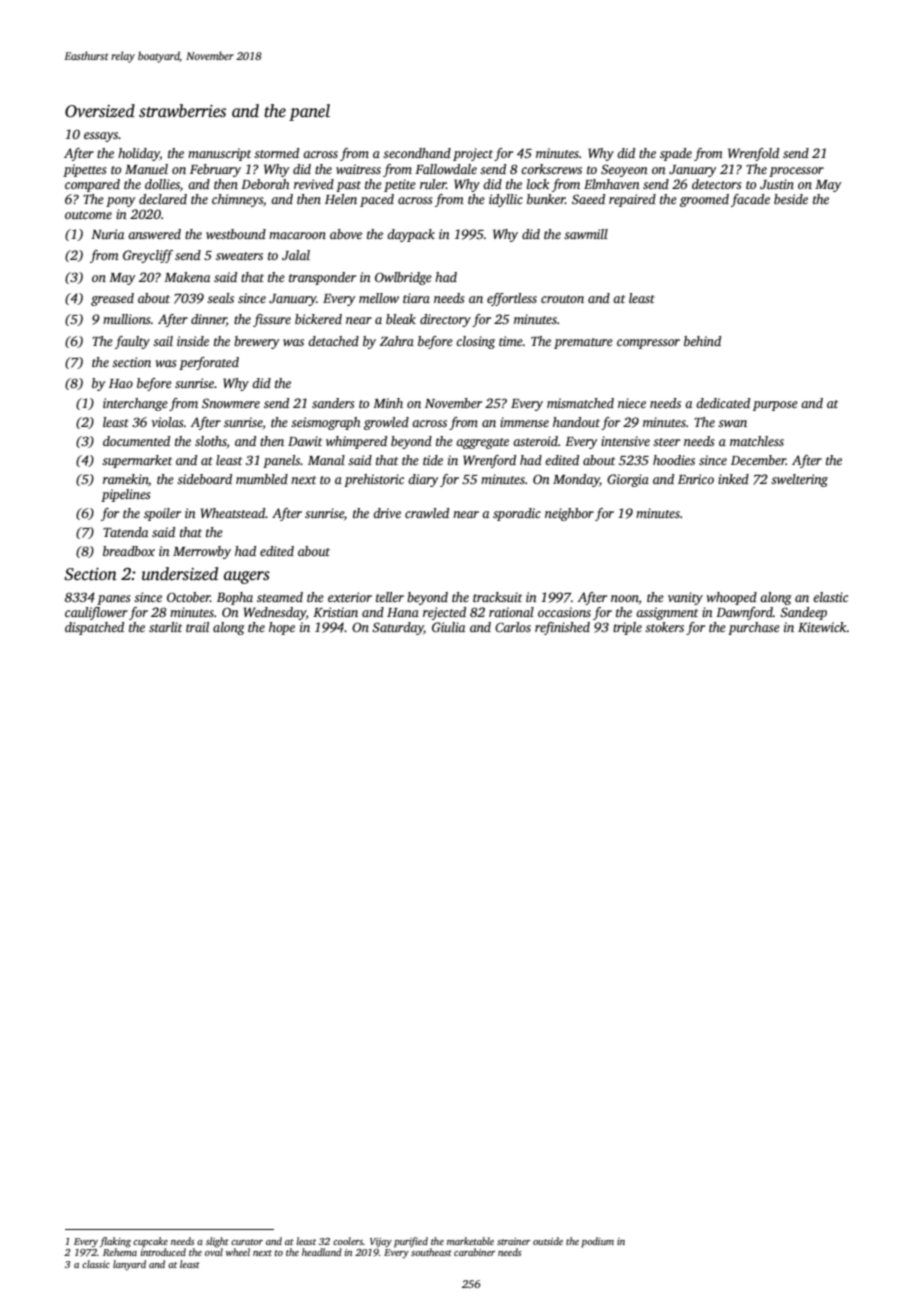 The image size is (924, 1308). I want to click on hope, so click(282, 628).
